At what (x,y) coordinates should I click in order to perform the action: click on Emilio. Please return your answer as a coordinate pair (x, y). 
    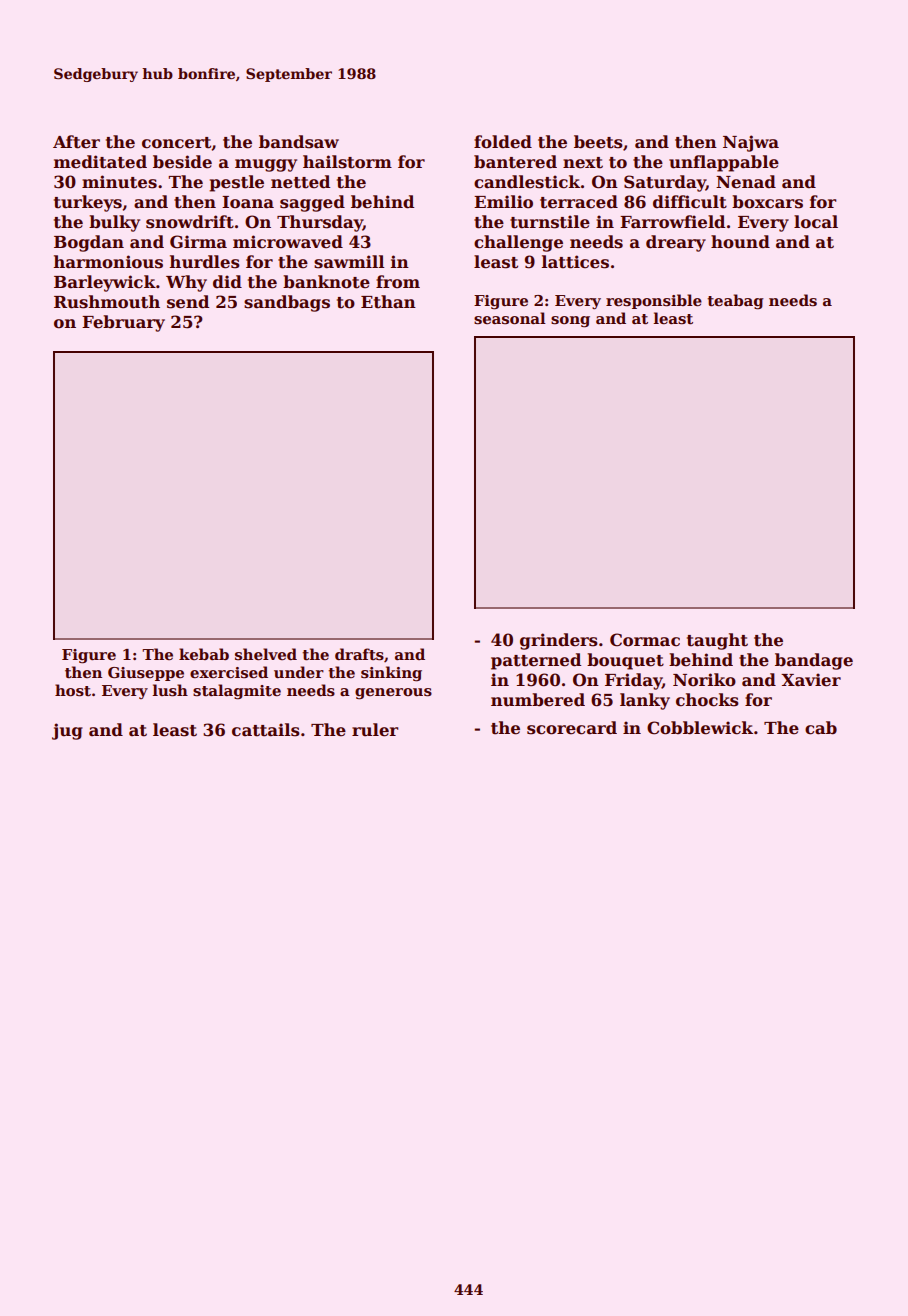
    Looking at the image, I should click on (503, 202).
